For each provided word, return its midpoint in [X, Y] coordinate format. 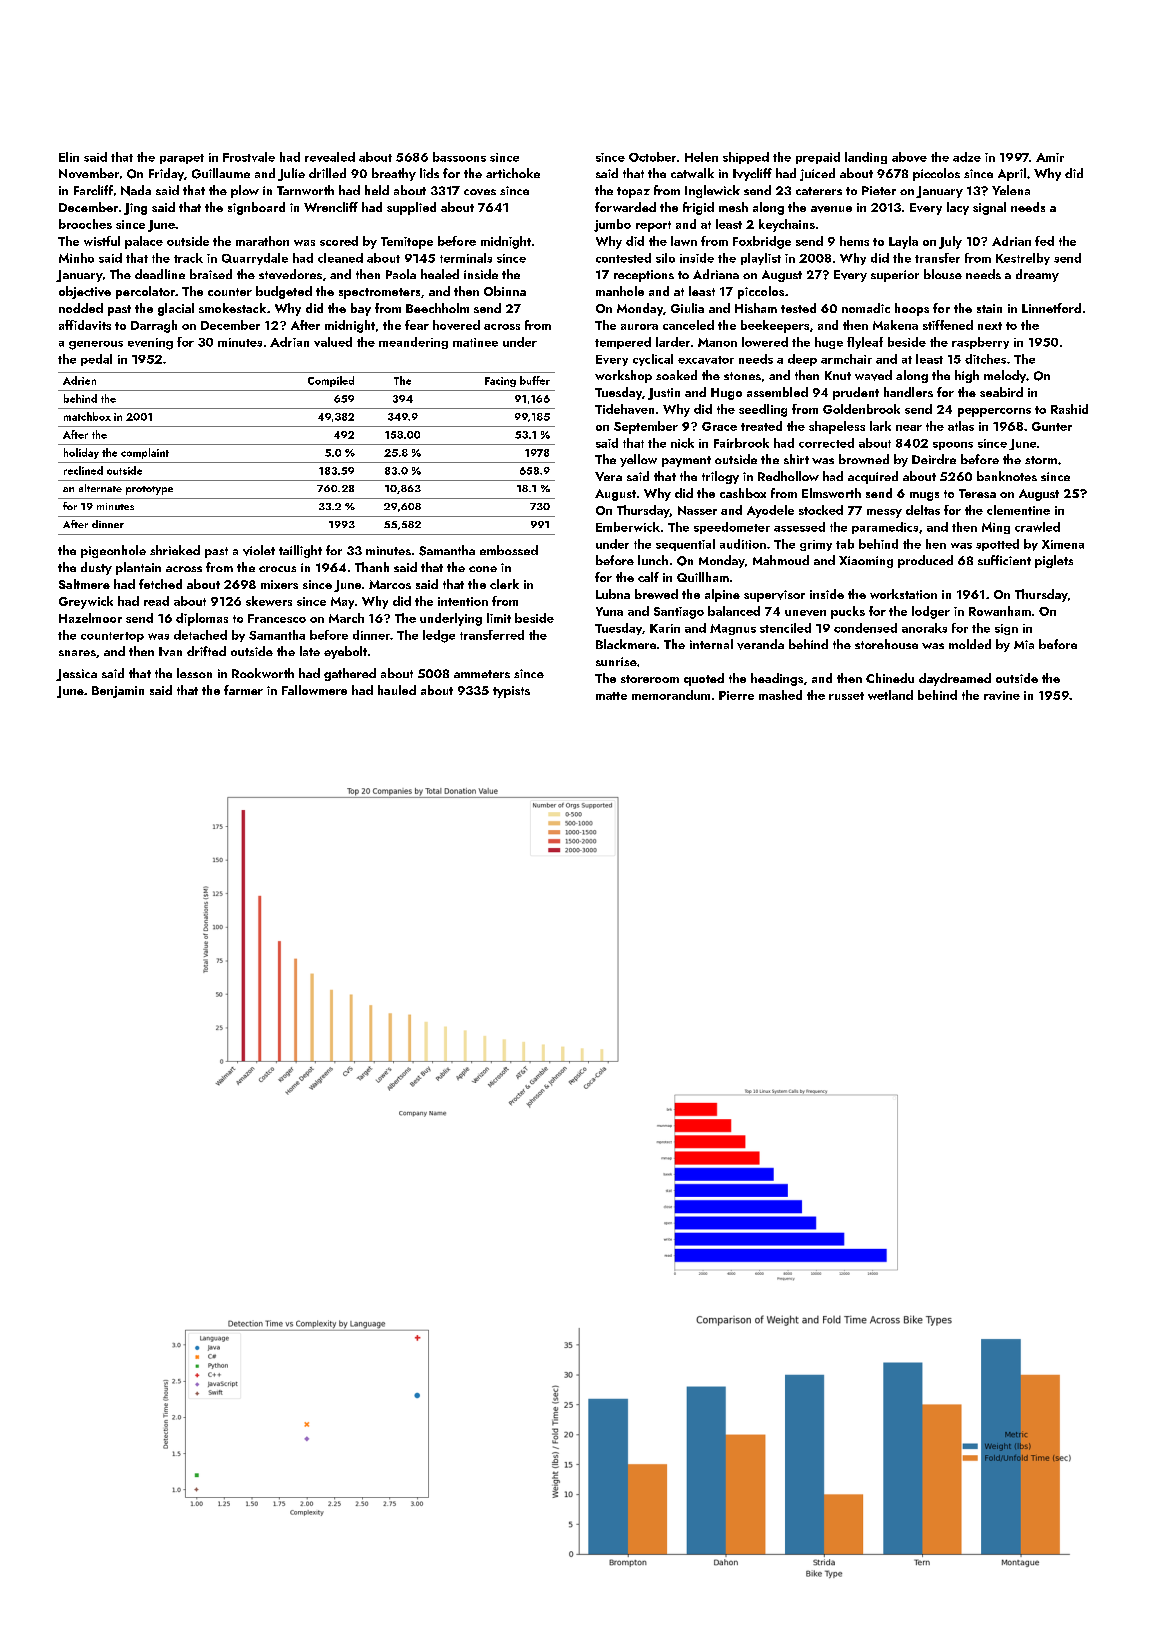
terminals [466, 258]
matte [611, 696]
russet [846, 696]
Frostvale [249, 157]
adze [967, 157]
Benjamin [118, 692]
